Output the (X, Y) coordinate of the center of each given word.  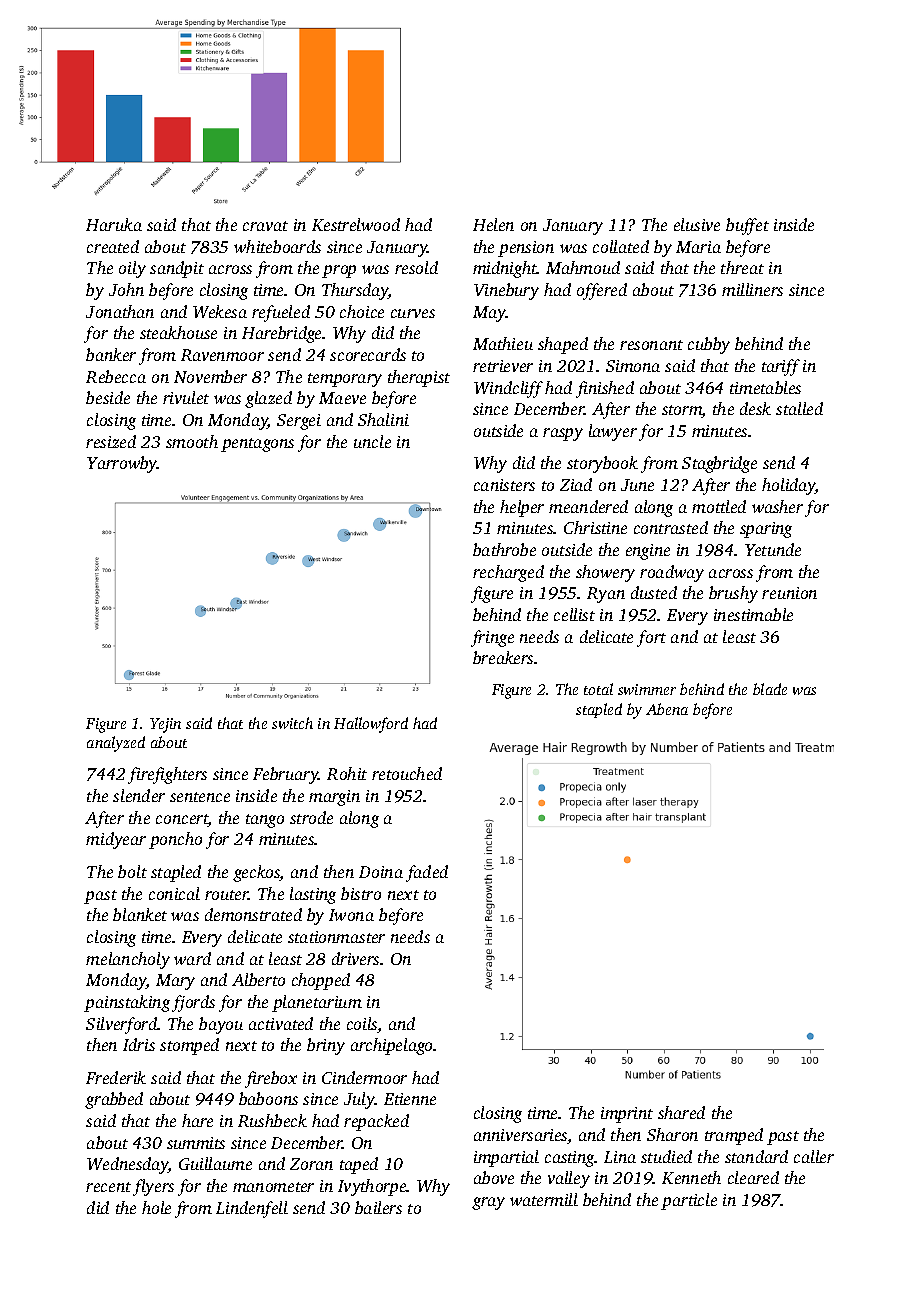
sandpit (177, 269)
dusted (654, 592)
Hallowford (371, 725)
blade (770, 689)
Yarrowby (122, 464)
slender (139, 795)
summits (196, 1143)
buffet (747, 226)
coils (362, 1025)
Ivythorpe (372, 1187)
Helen (493, 224)
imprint (627, 1115)
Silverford (122, 1025)
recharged (508, 573)
